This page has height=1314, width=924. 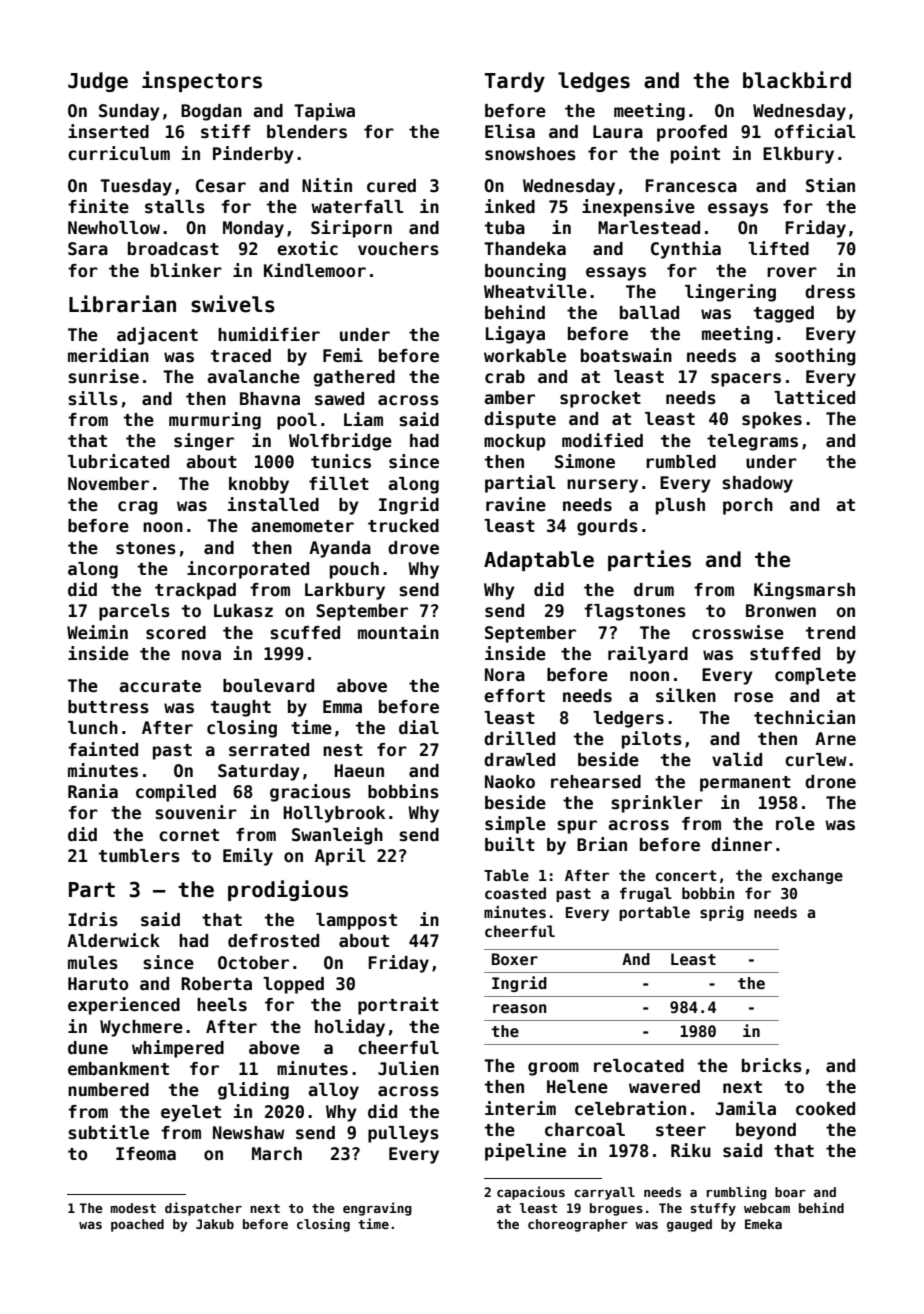 What do you see at coordinates (763, 1224) in the page?
I see `Emeka` at bounding box center [763, 1224].
